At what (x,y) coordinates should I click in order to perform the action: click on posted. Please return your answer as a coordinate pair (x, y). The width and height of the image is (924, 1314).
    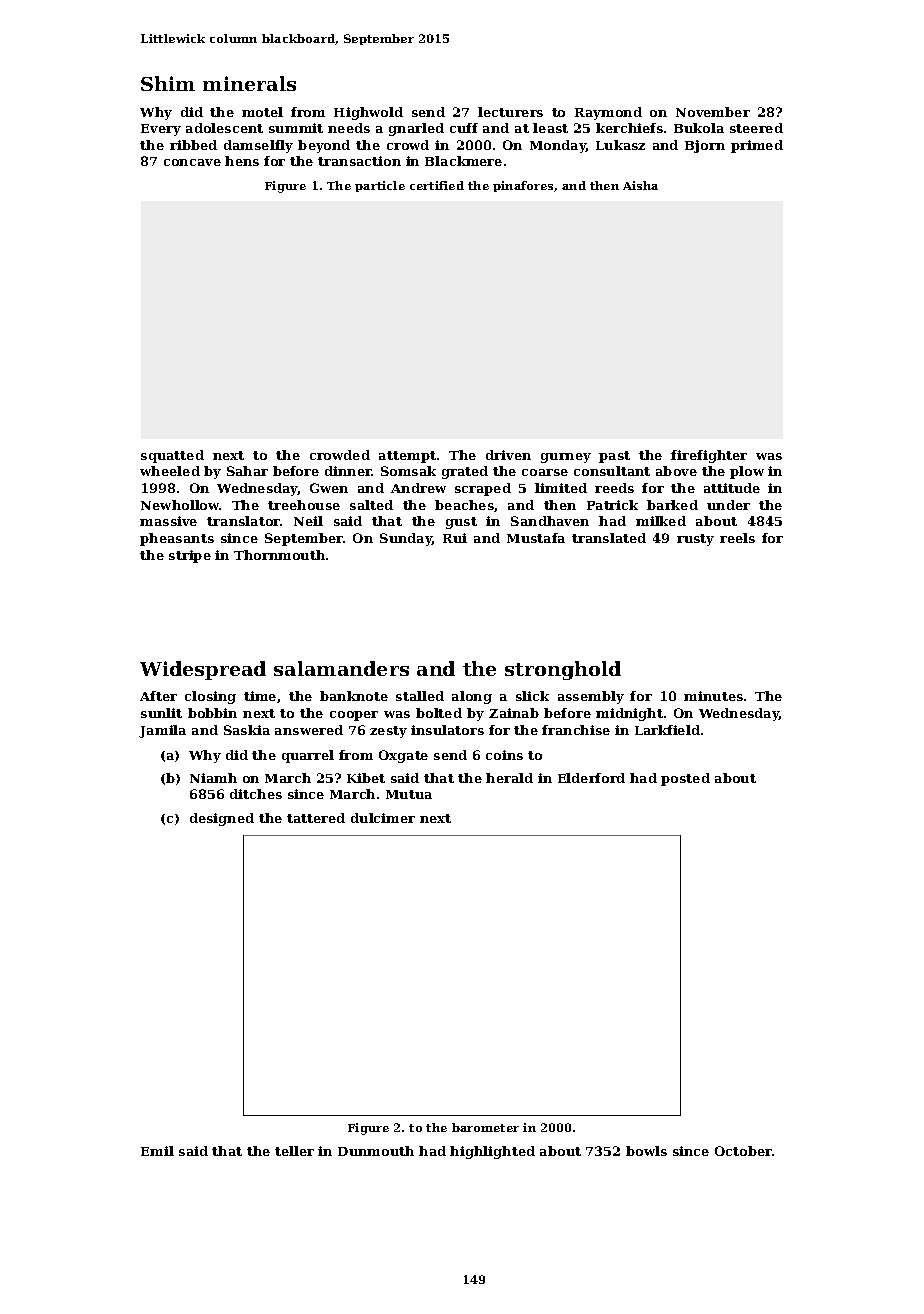
    Looking at the image, I should click on (685, 779).
